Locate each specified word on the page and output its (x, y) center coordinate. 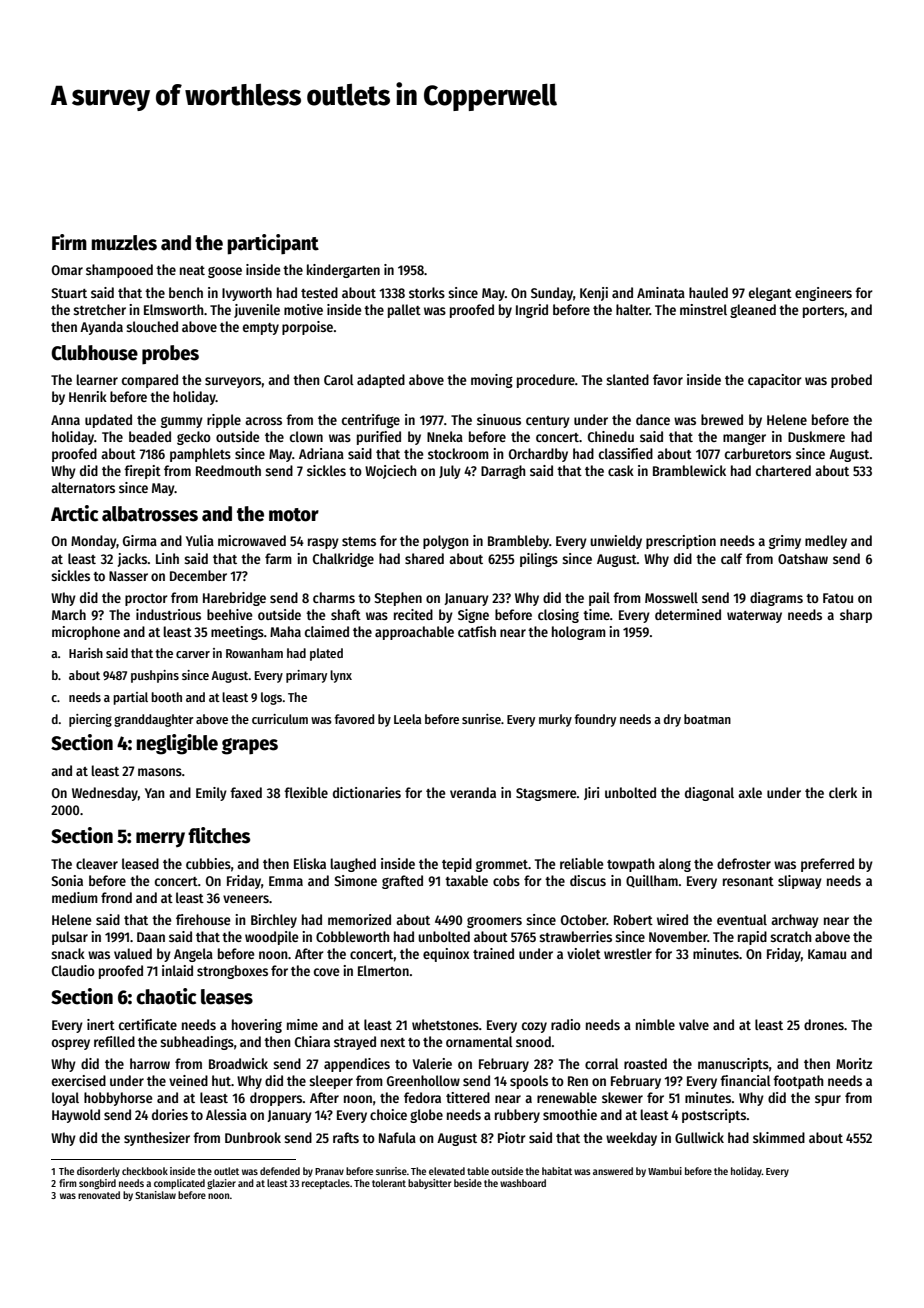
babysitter (429, 1184)
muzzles (124, 243)
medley (826, 542)
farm (278, 558)
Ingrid (532, 311)
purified (379, 438)
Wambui (665, 1171)
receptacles (326, 1184)
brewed (722, 419)
